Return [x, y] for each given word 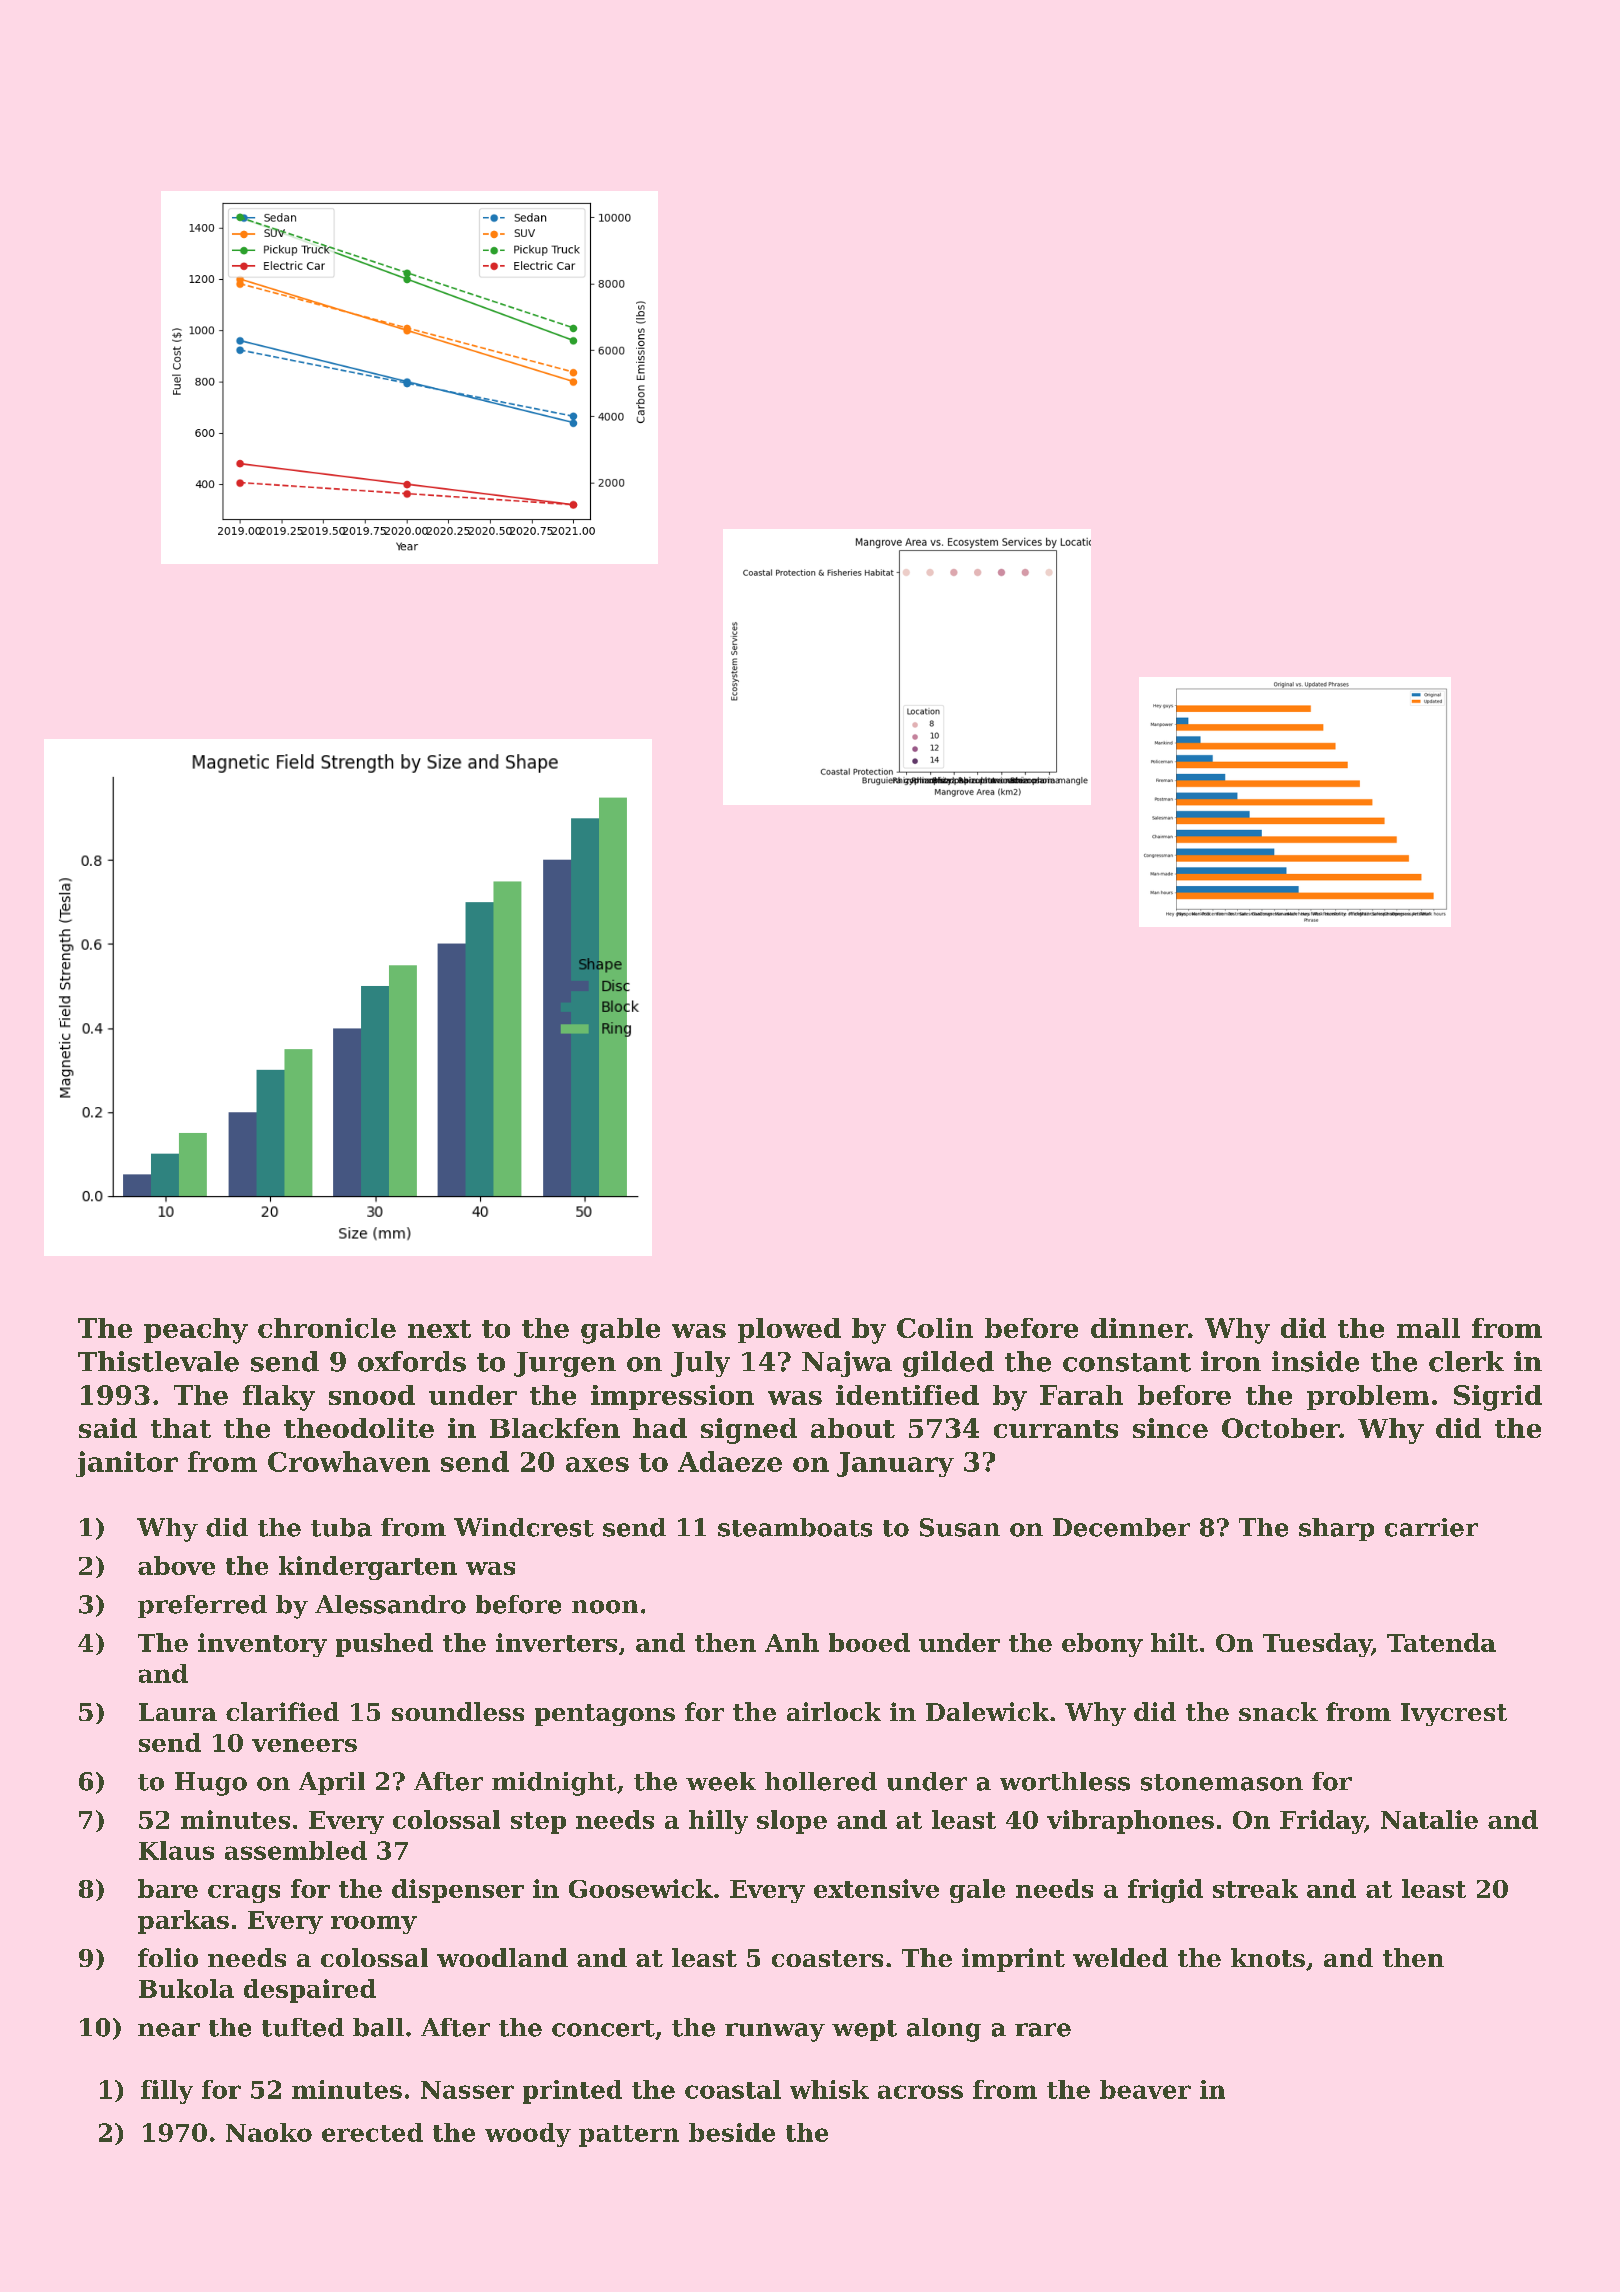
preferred [202, 1606]
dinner [1139, 1328]
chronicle [327, 1328]
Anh [792, 1642]
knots [1268, 1957]
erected [372, 2132]
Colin [935, 1328]
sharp [1336, 1529]
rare [1043, 2030]
